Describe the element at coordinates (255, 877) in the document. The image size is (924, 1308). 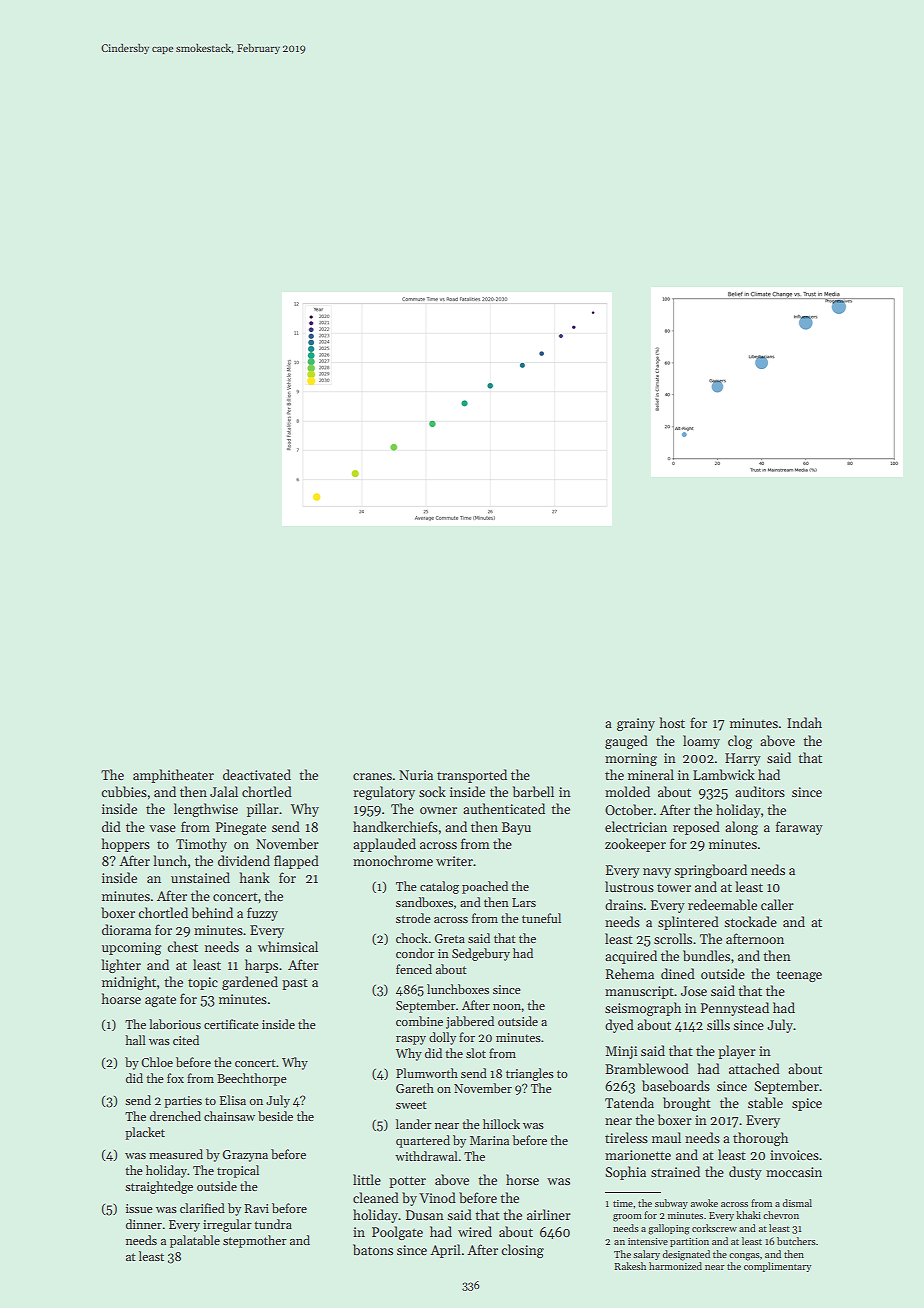
I see `hank` at that location.
